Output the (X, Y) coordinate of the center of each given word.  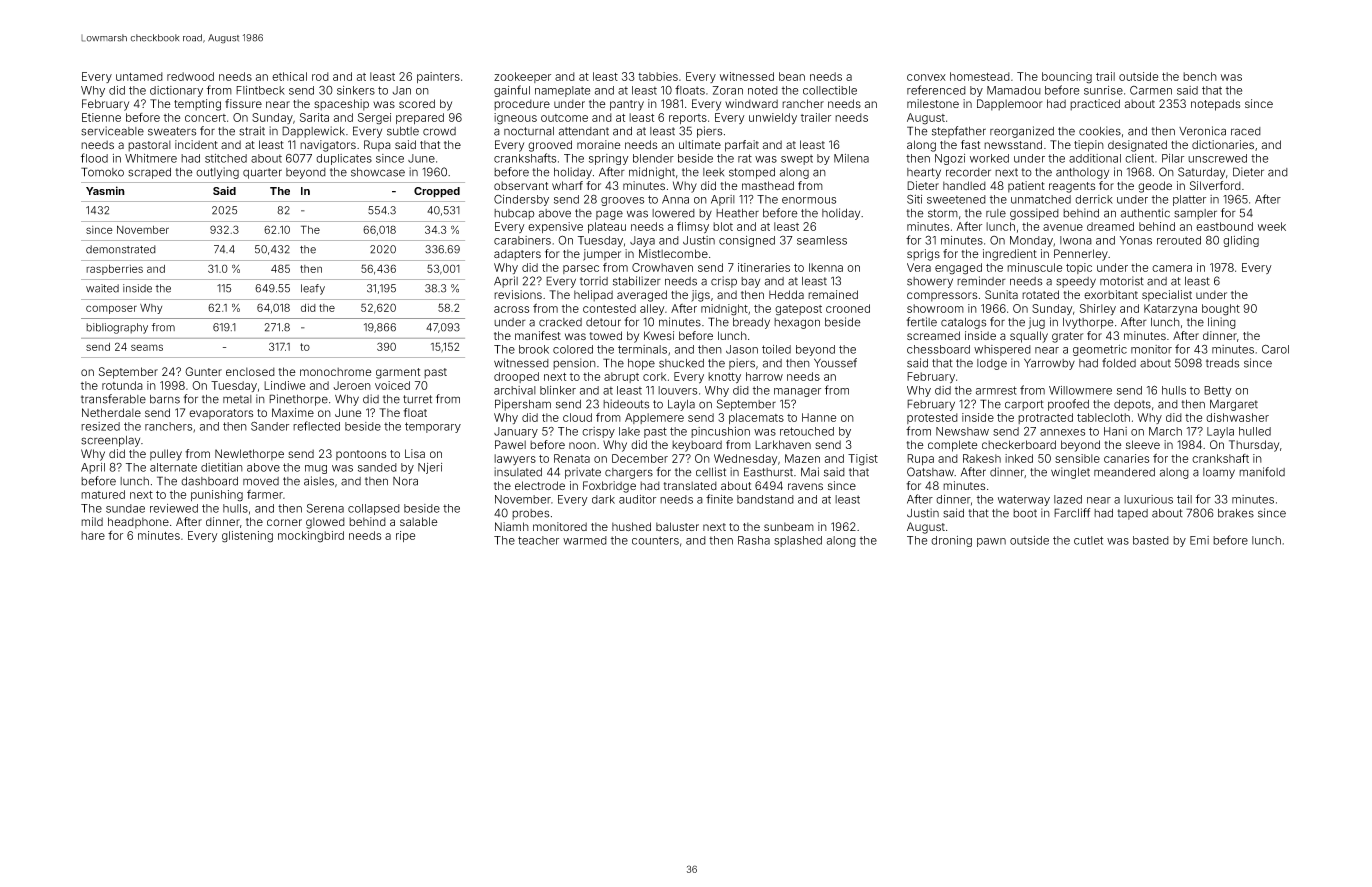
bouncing (1067, 78)
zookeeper (522, 77)
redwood (190, 76)
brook (534, 349)
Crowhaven (662, 267)
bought (1221, 310)
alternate (173, 467)
